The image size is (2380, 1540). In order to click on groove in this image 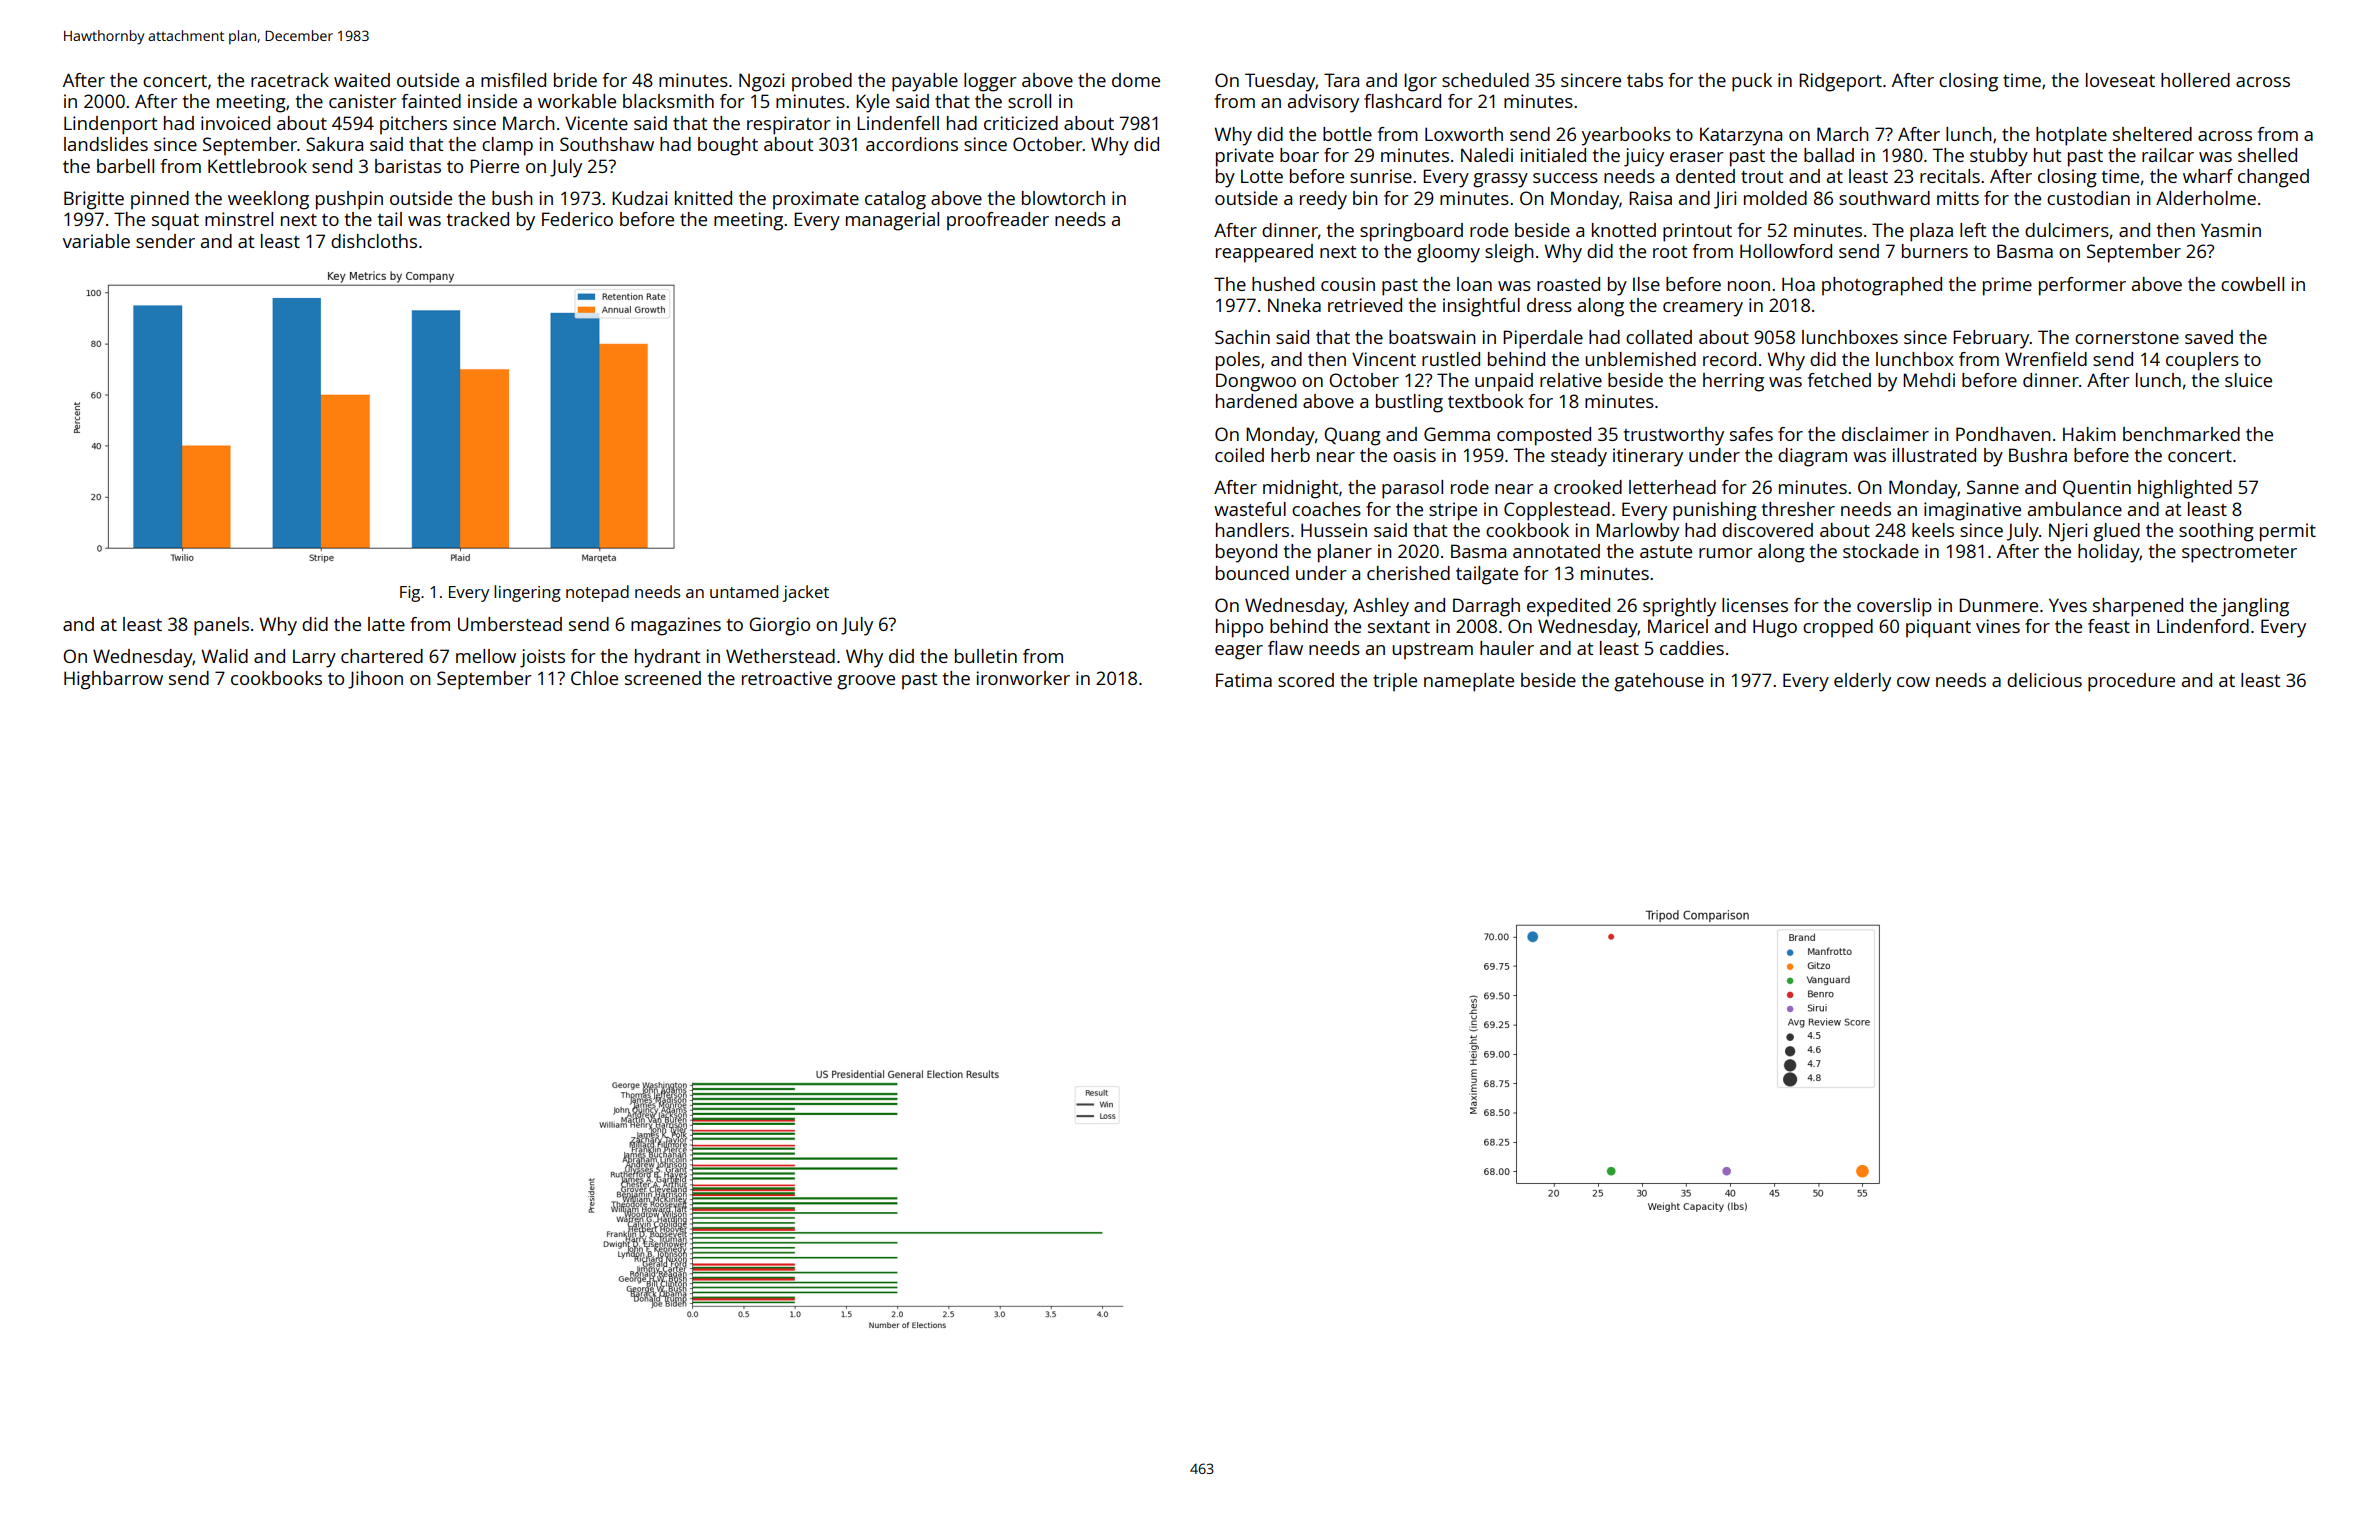, I will do `click(866, 682)`.
